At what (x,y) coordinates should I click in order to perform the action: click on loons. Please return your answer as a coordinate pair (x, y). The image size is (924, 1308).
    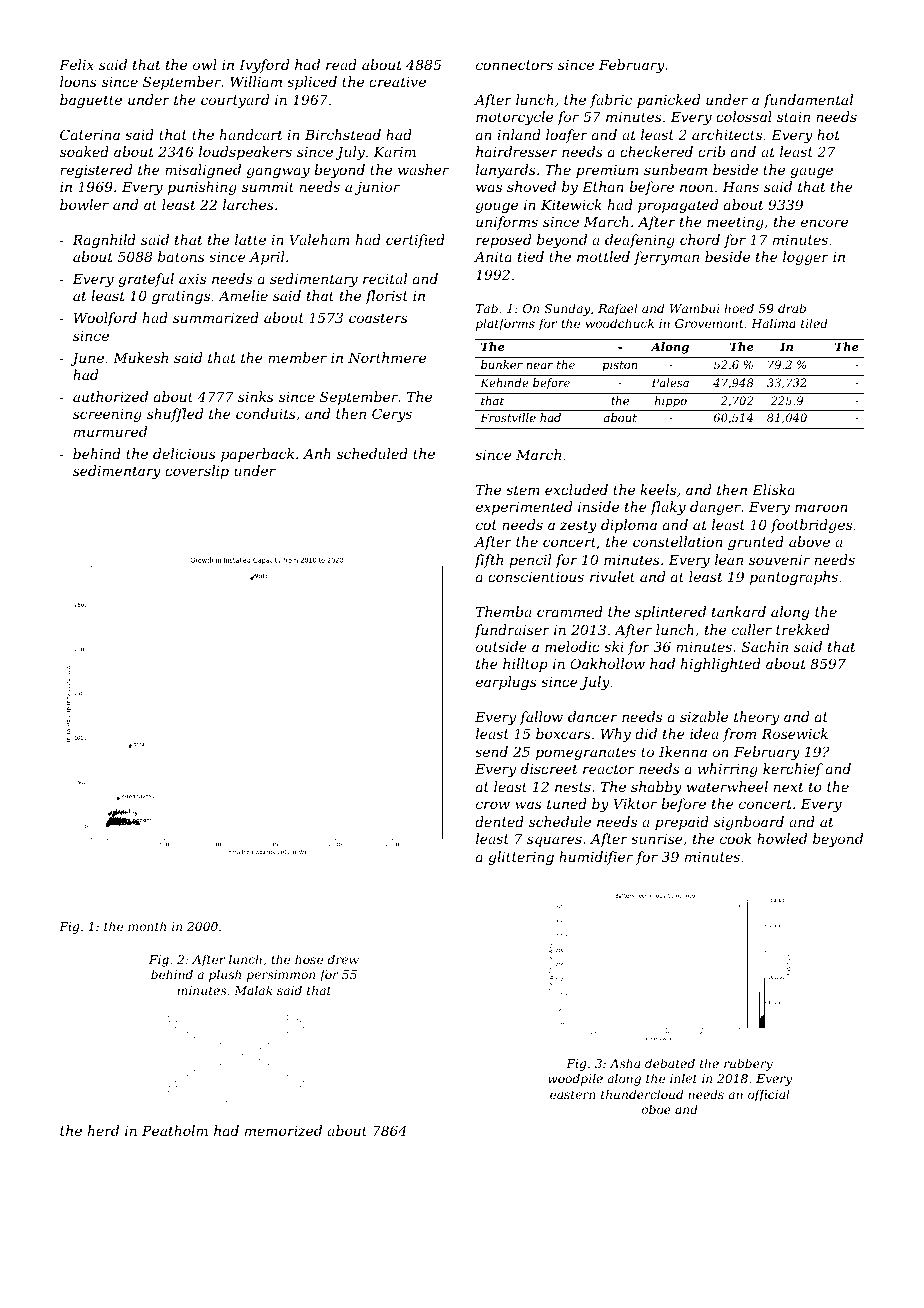
    Looking at the image, I should click on (78, 81).
